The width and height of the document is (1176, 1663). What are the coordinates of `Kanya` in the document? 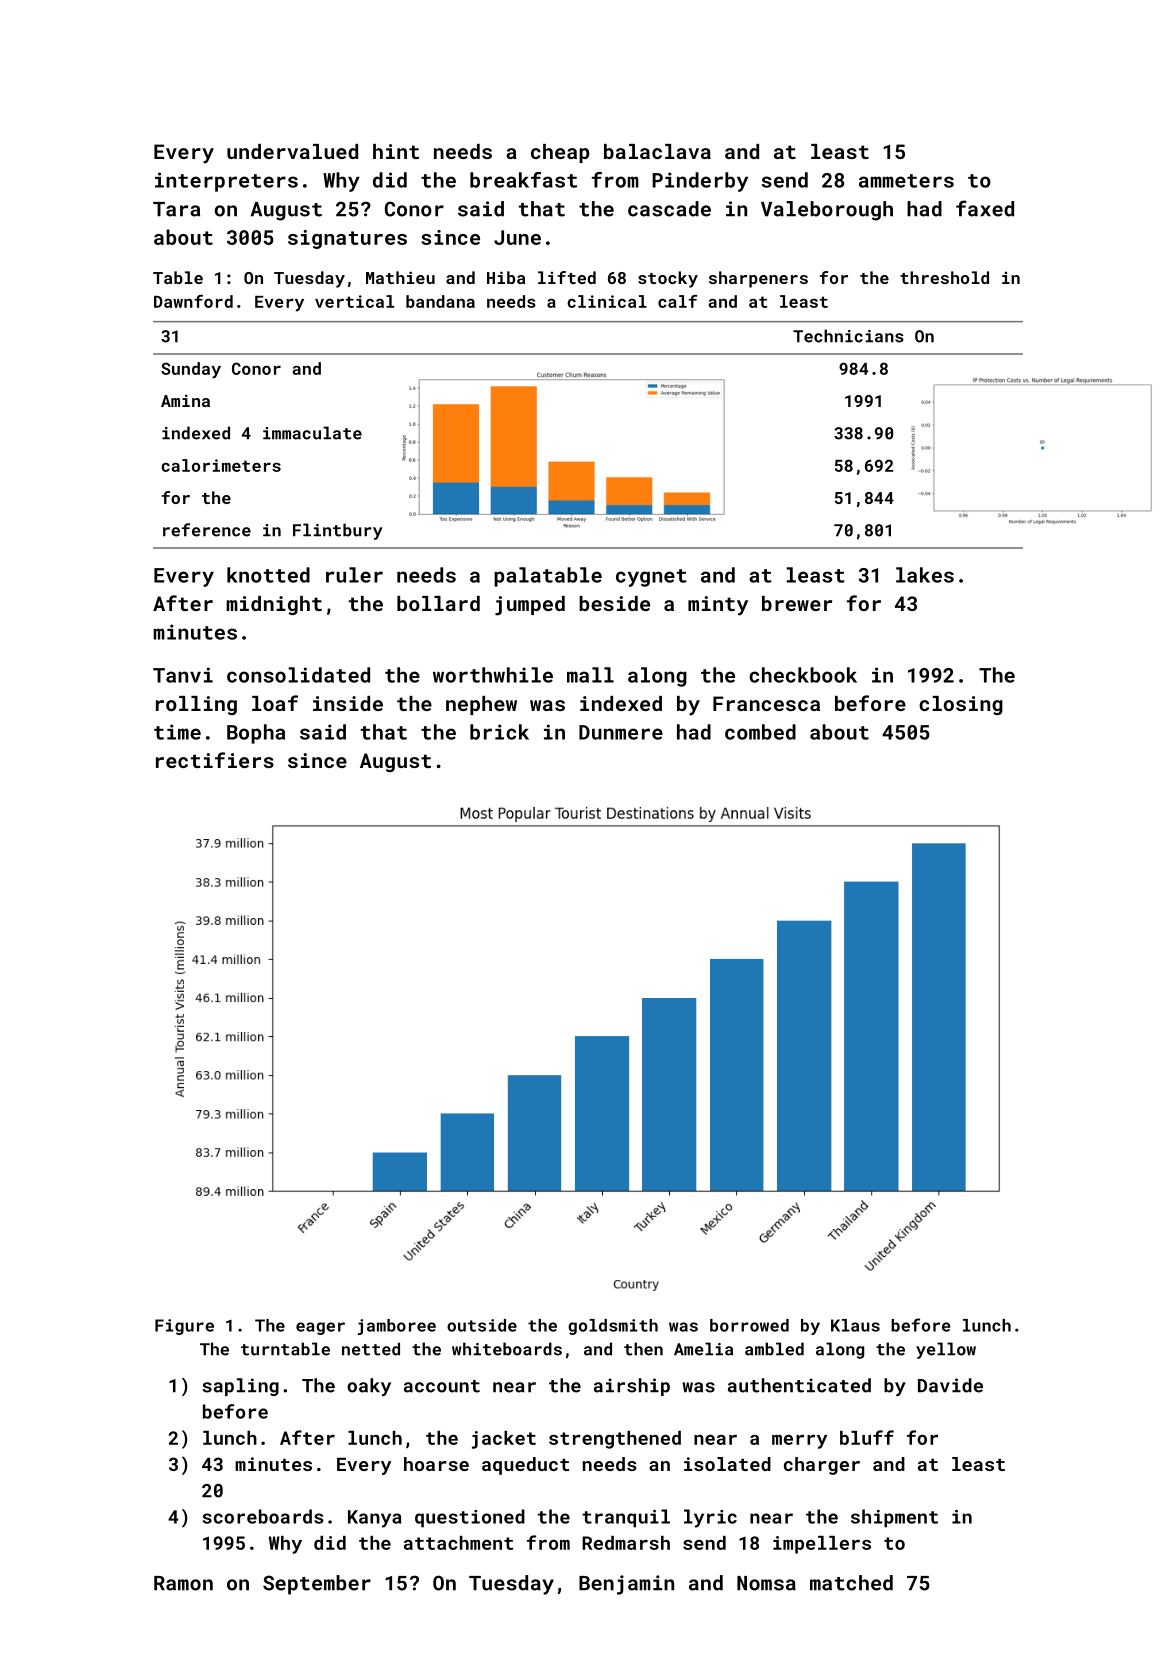 It's located at (374, 1519).
